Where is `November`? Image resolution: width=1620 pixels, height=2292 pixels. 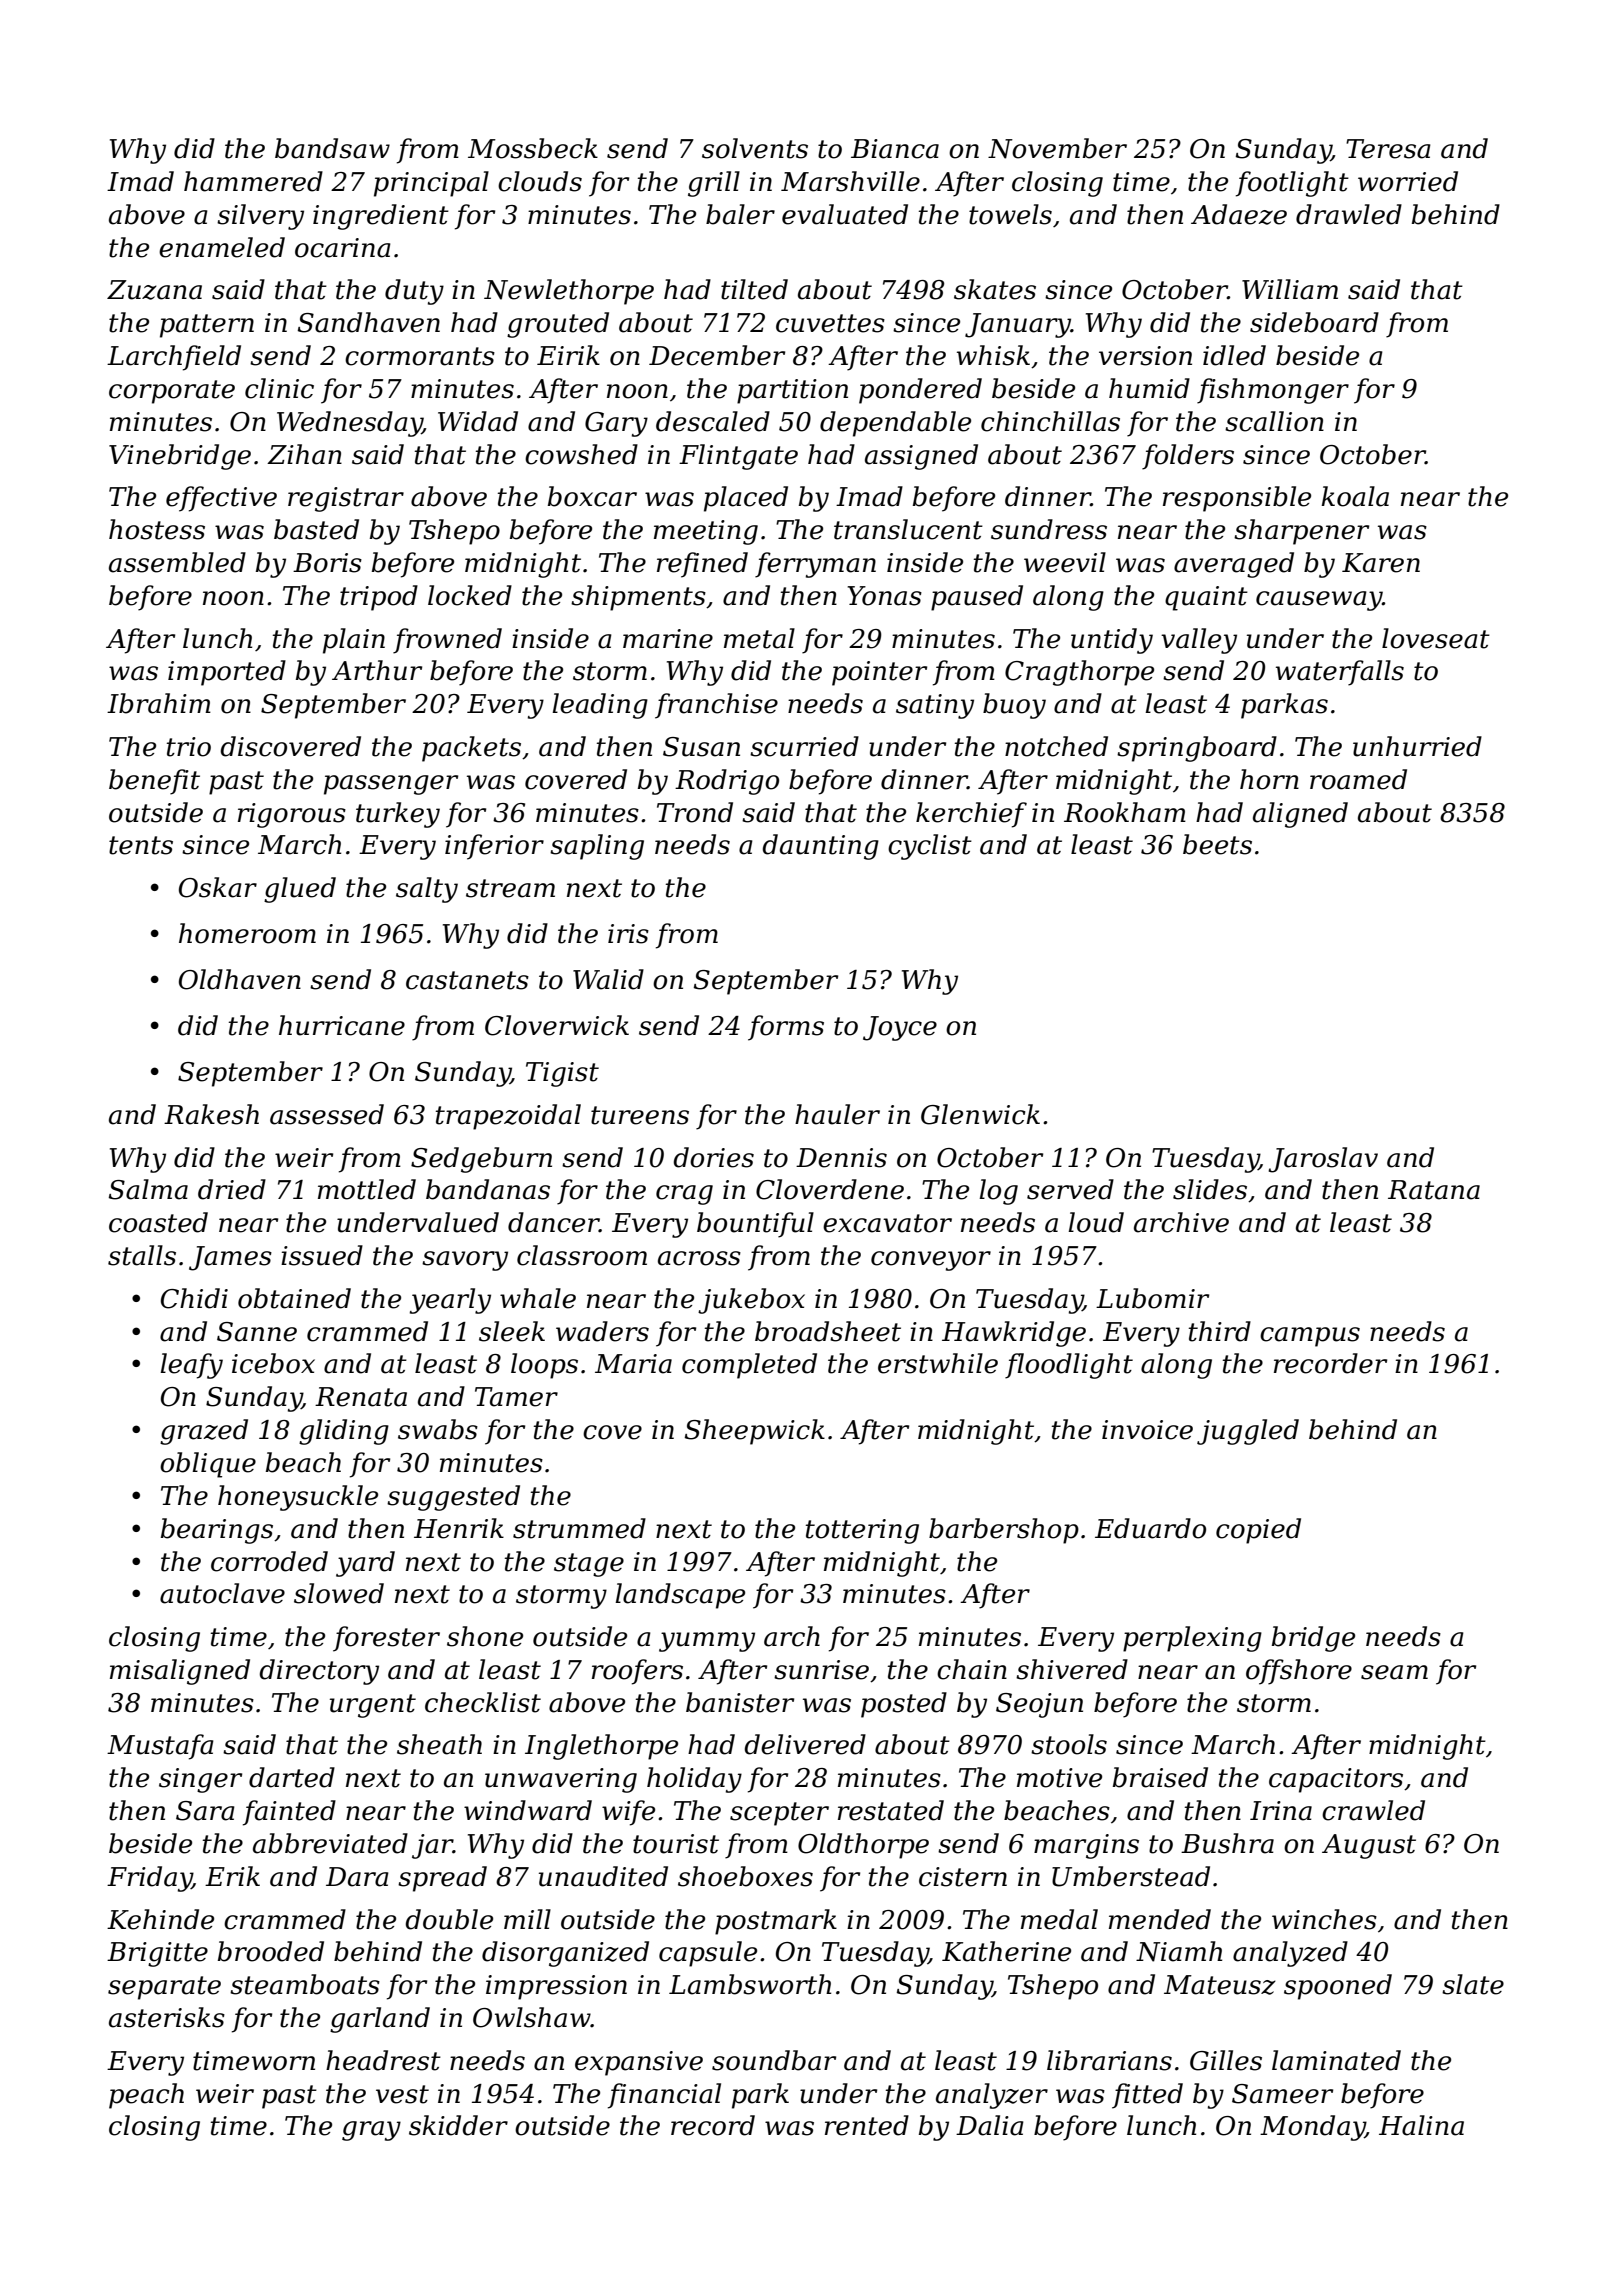
November is located at coordinates (1057, 148).
